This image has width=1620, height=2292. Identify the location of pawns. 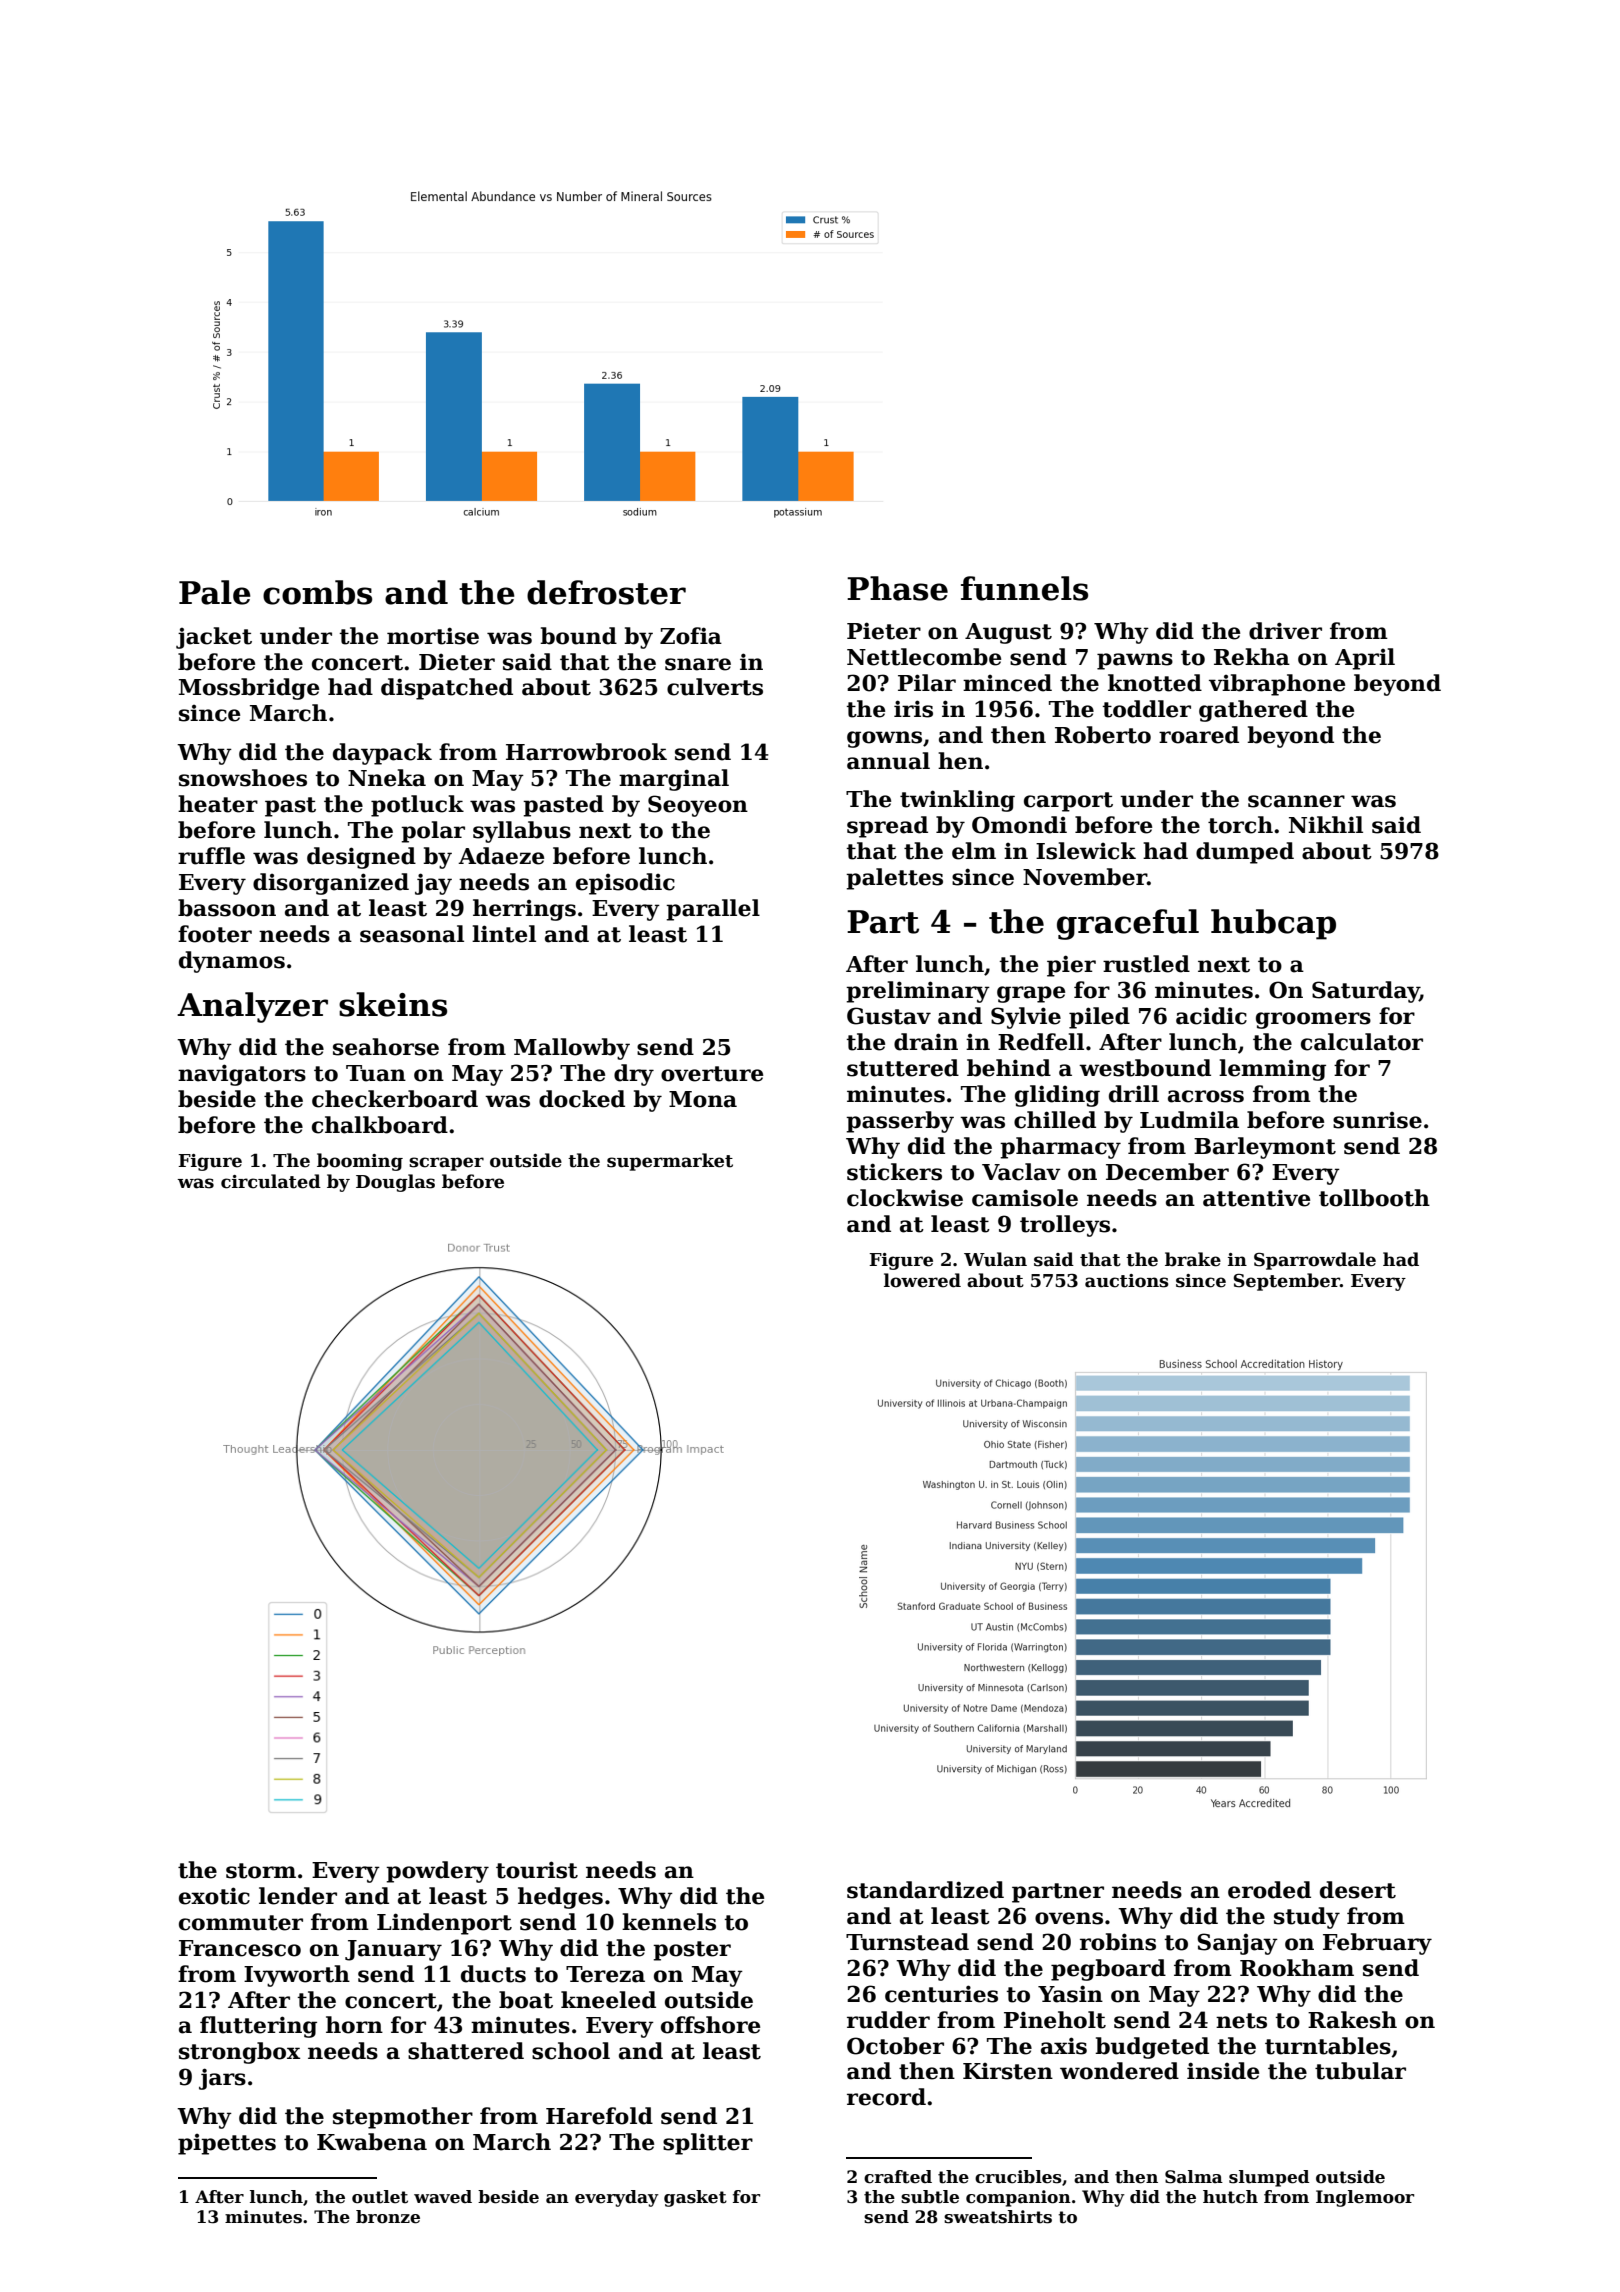
(1135, 661).
